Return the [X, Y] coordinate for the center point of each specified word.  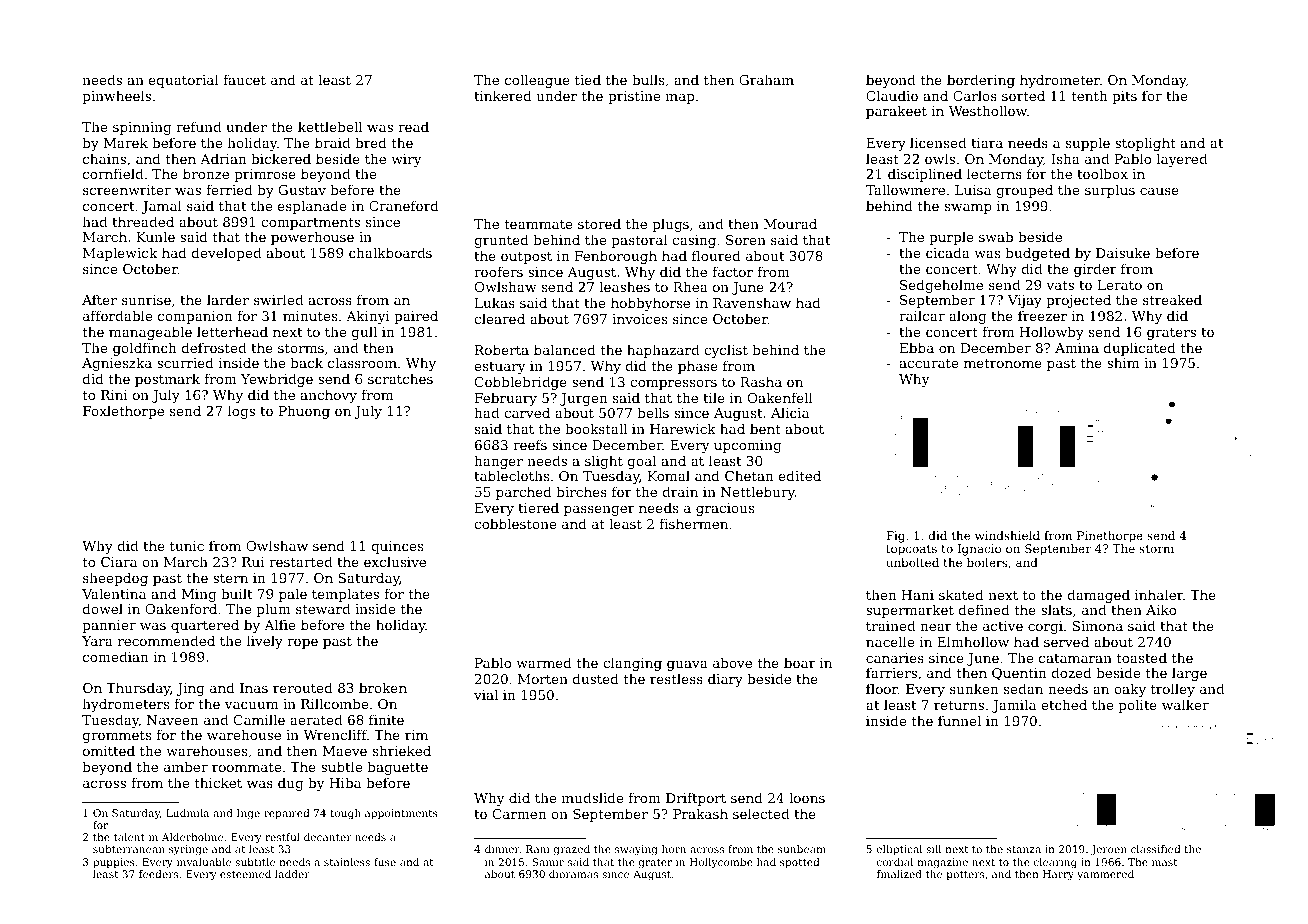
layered [1181, 160]
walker [1185, 704]
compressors [673, 385]
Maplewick [120, 254]
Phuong [304, 412]
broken [383, 687]
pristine [634, 97]
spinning [142, 128]
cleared [499, 318]
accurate [929, 363]
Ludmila [187, 813]
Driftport [696, 799]
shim [1123, 362]
